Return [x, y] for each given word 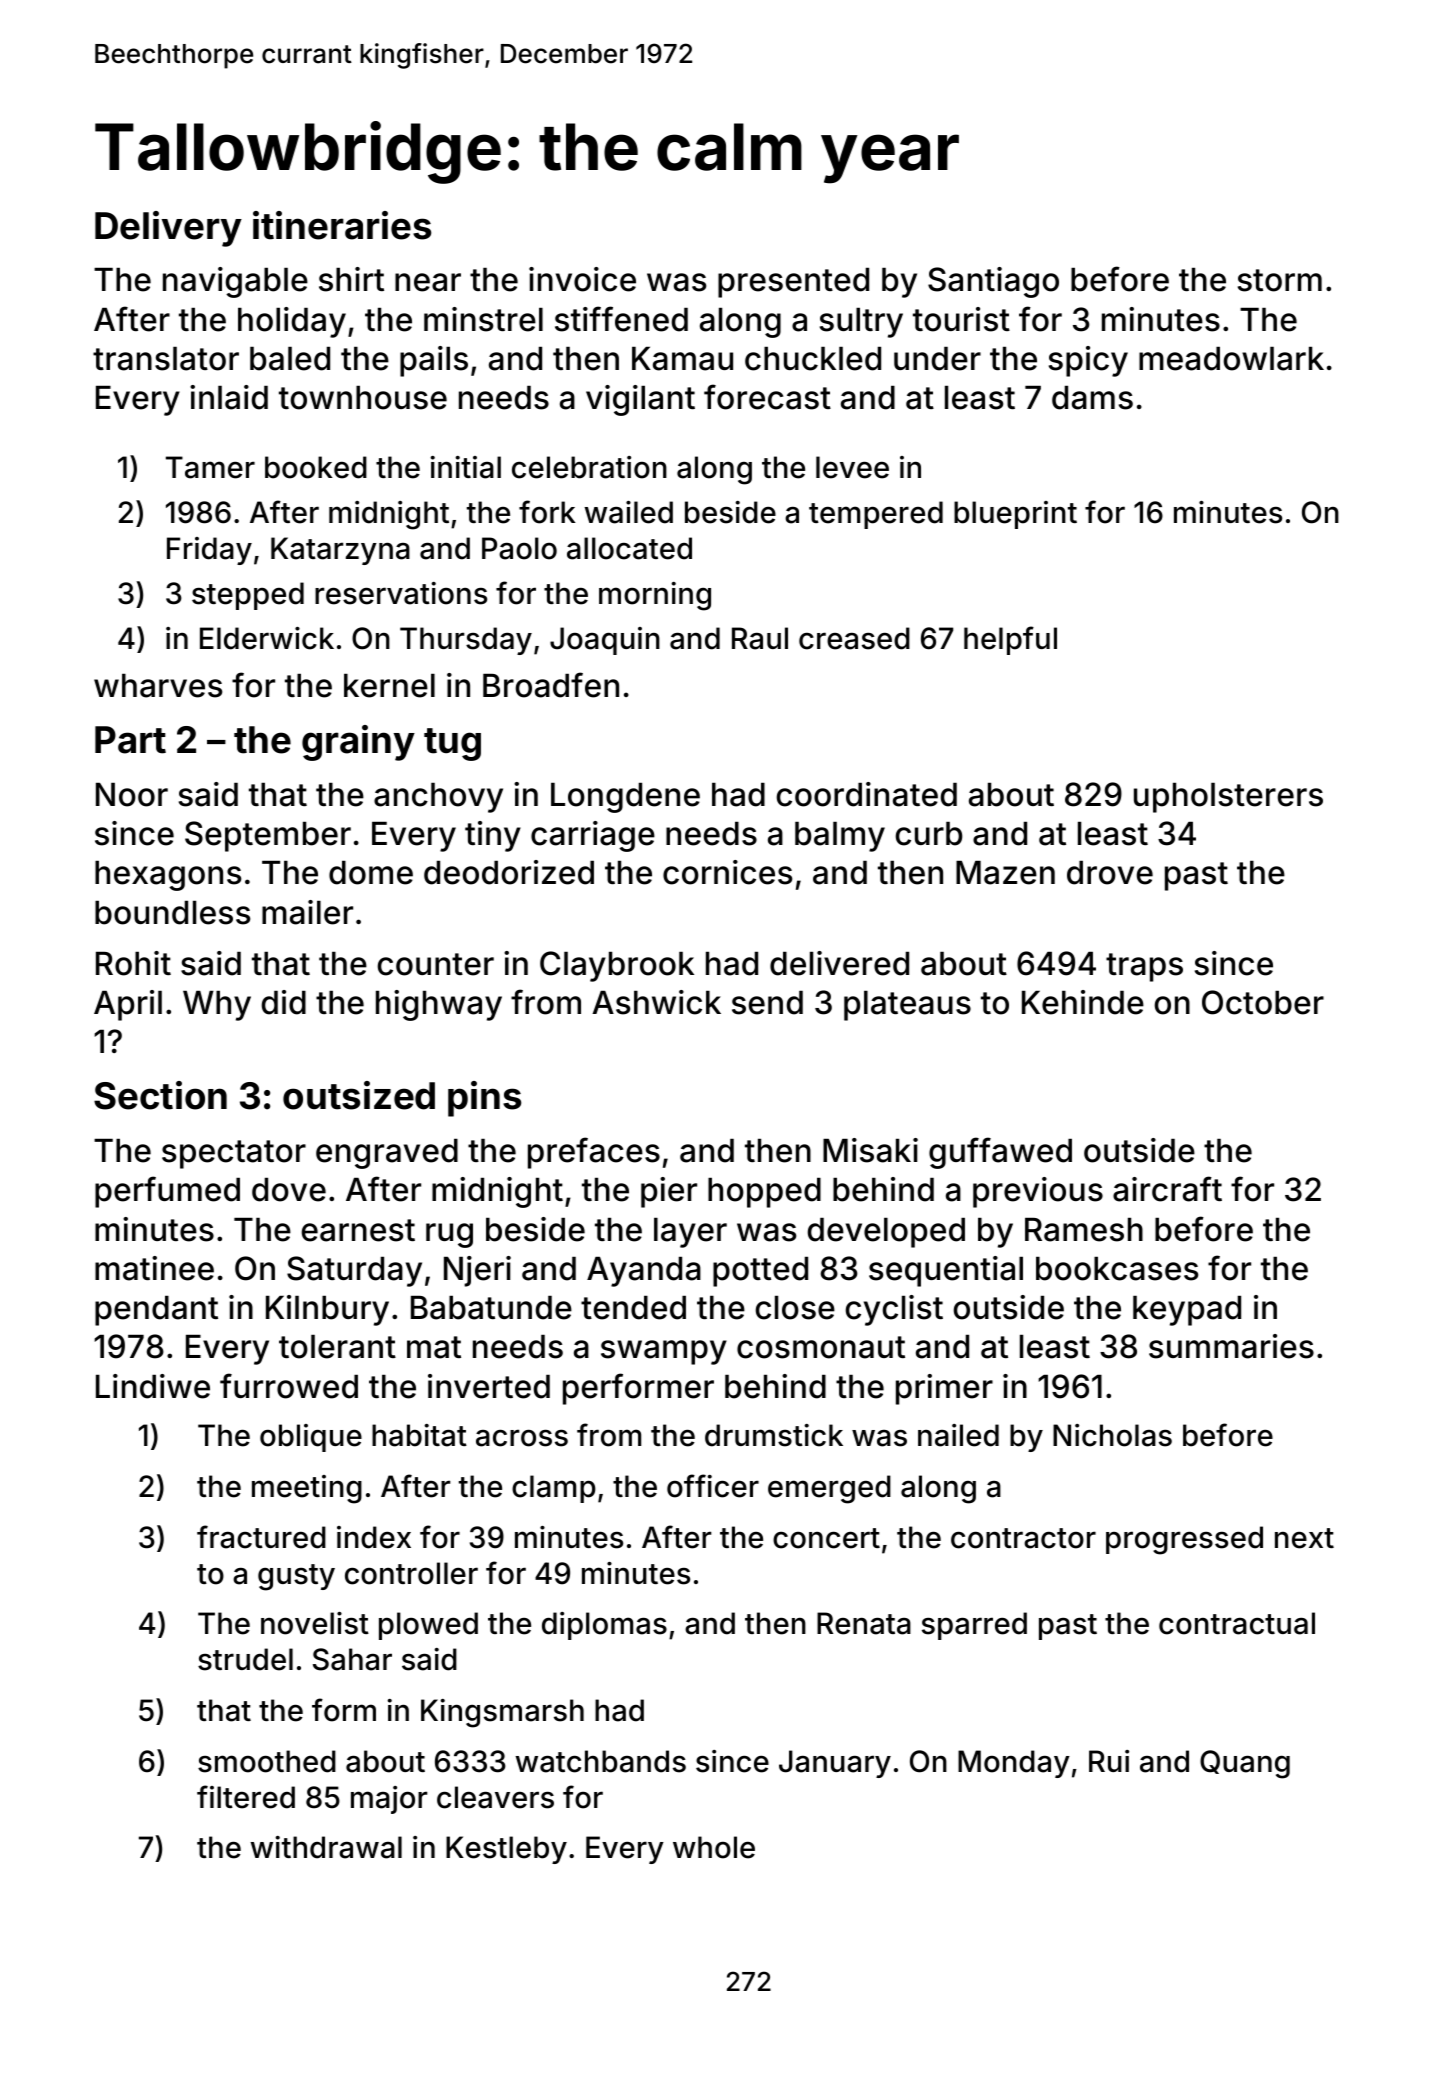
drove [1110, 873]
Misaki [870, 1150]
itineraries [342, 225]
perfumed [167, 1192]
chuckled [813, 359]
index [374, 1537]
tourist [961, 319]
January [835, 1764]
